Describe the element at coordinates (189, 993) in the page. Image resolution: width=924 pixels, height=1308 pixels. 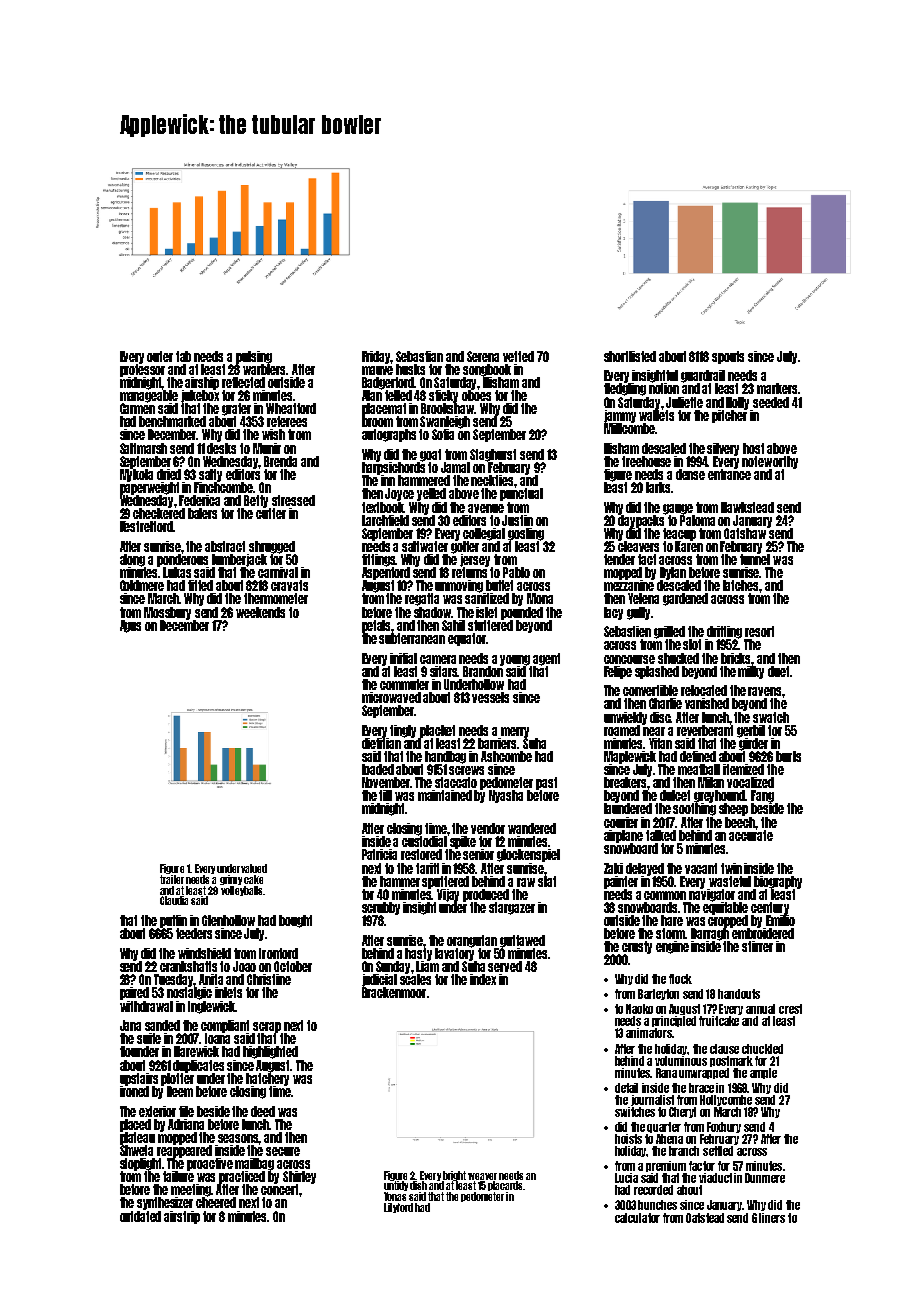
I see `nostalgic` at that location.
